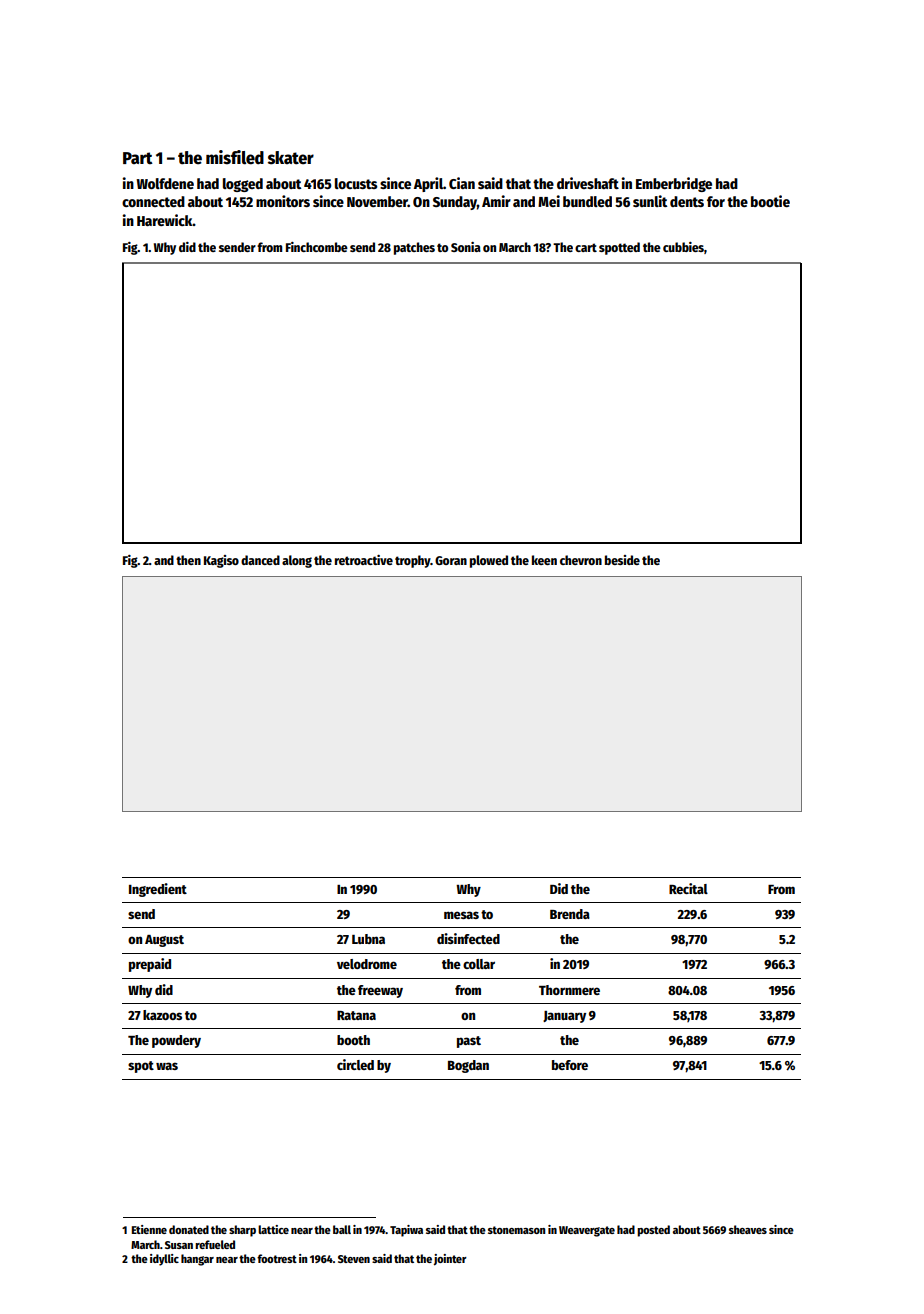 The image size is (924, 1314). Describe the element at coordinates (466, 247) in the screenshot. I see `Sonia` at that location.
